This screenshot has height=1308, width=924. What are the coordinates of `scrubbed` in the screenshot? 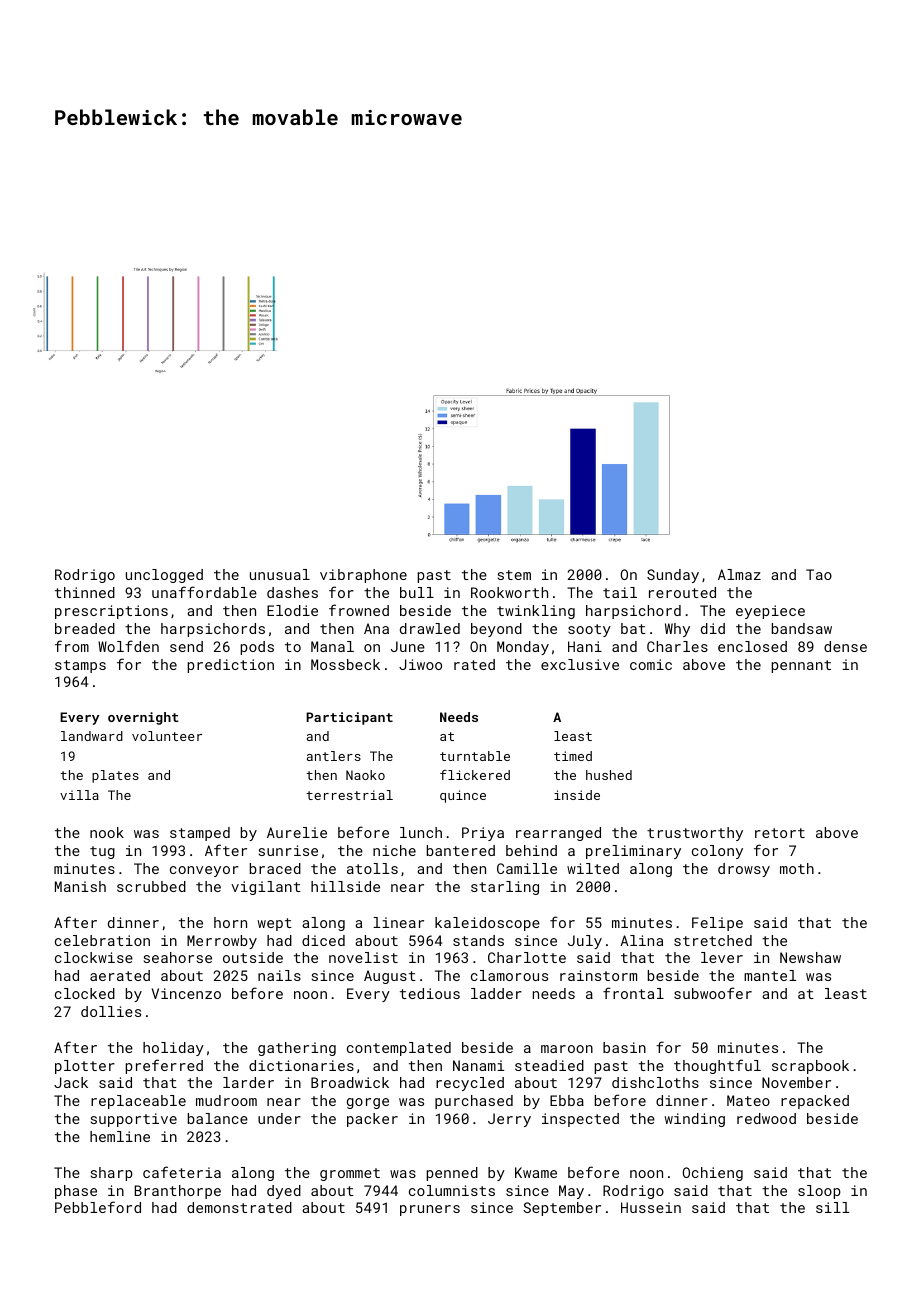 It's located at (151, 886).
